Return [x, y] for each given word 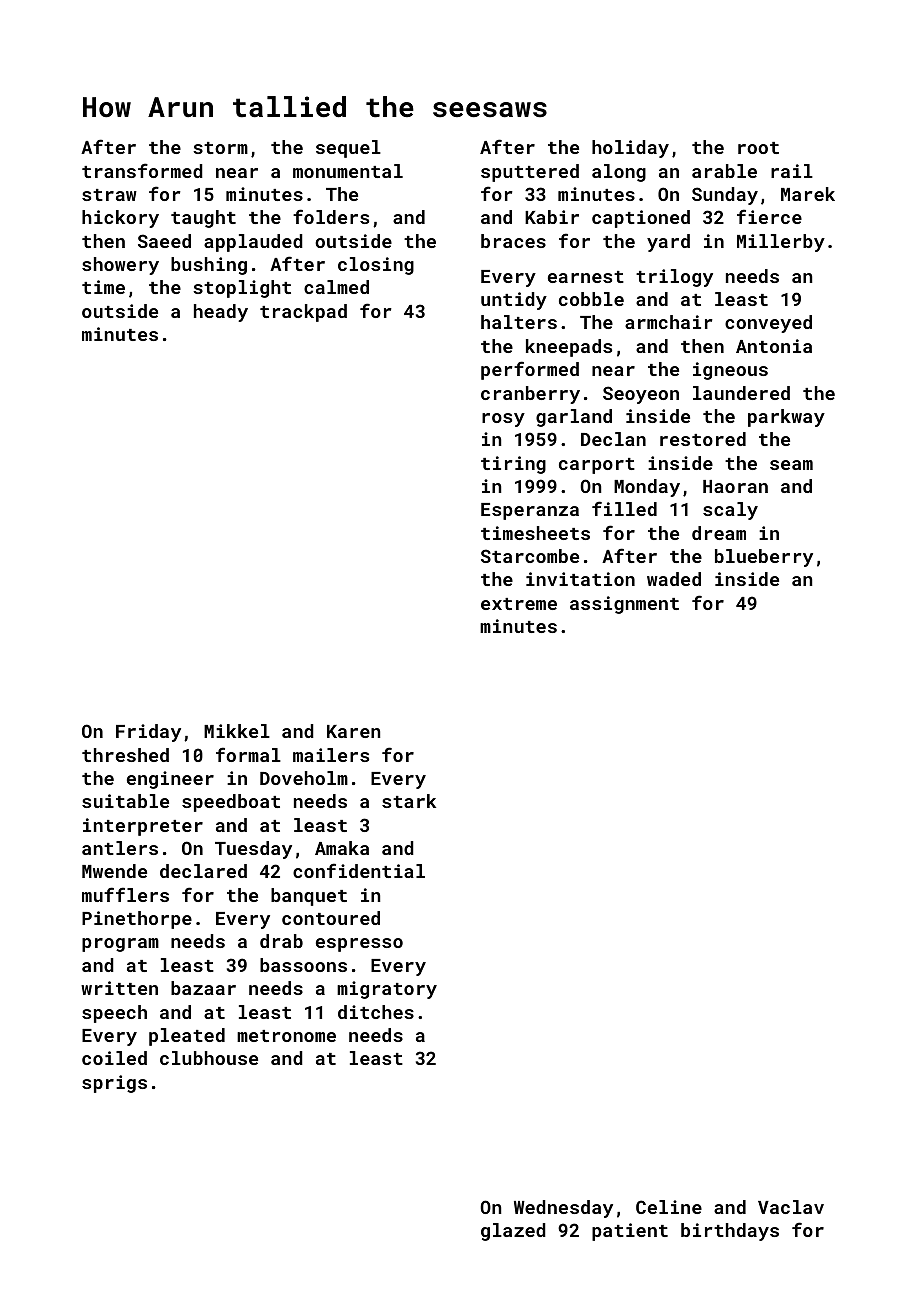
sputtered [530, 173]
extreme [519, 604]
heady [221, 313]
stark [409, 801]
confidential [359, 870]
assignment [624, 605]
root [758, 148]
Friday [148, 733]
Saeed [164, 241]
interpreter [143, 827]
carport [597, 466]
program [120, 945]
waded [674, 579]
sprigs [114, 1084]
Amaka [342, 848]
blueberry [764, 558]
